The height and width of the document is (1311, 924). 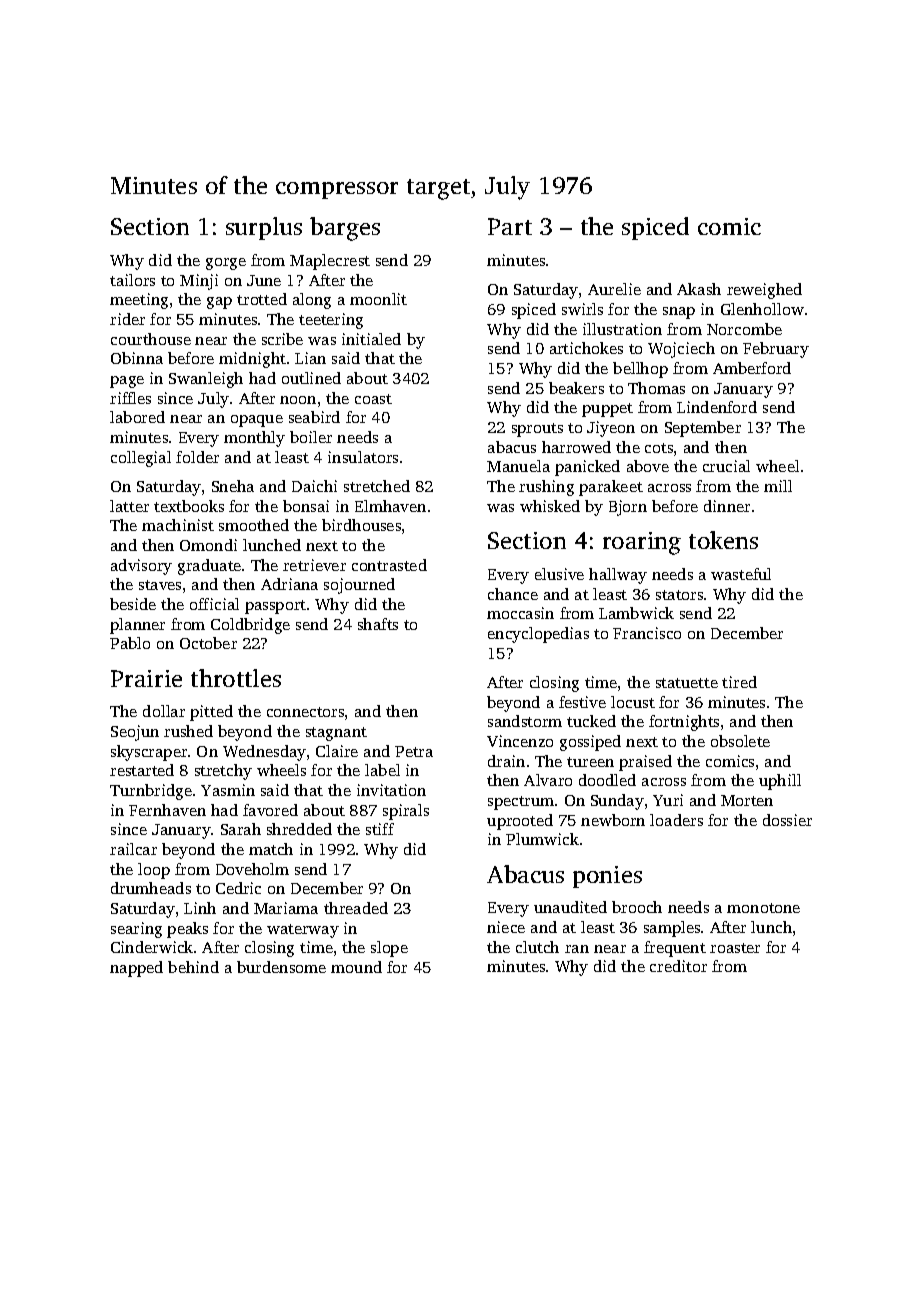 I want to click on Part, so click(x=510, y=226).
